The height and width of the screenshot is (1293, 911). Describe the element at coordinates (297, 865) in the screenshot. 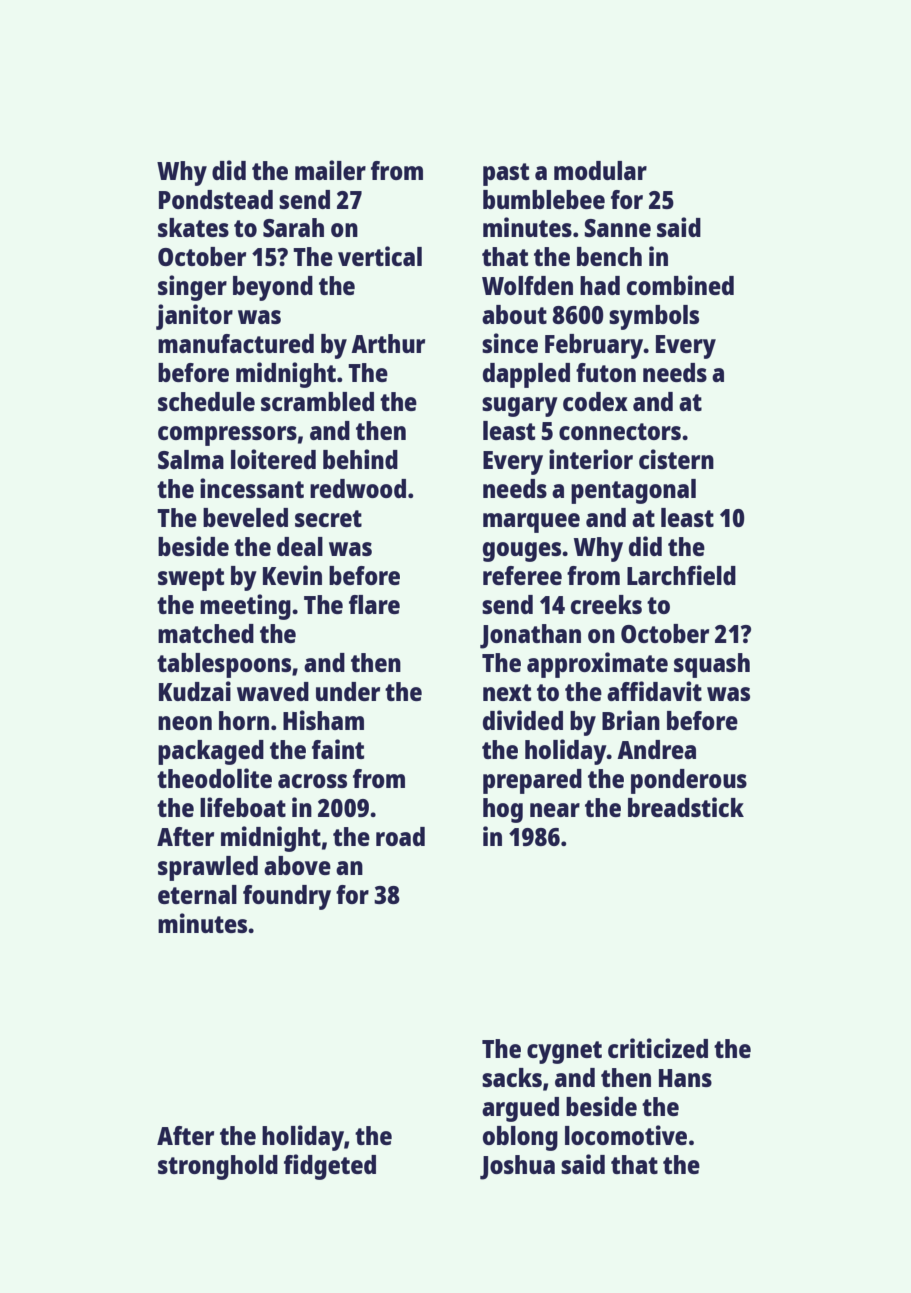

I see `above` at that location.
